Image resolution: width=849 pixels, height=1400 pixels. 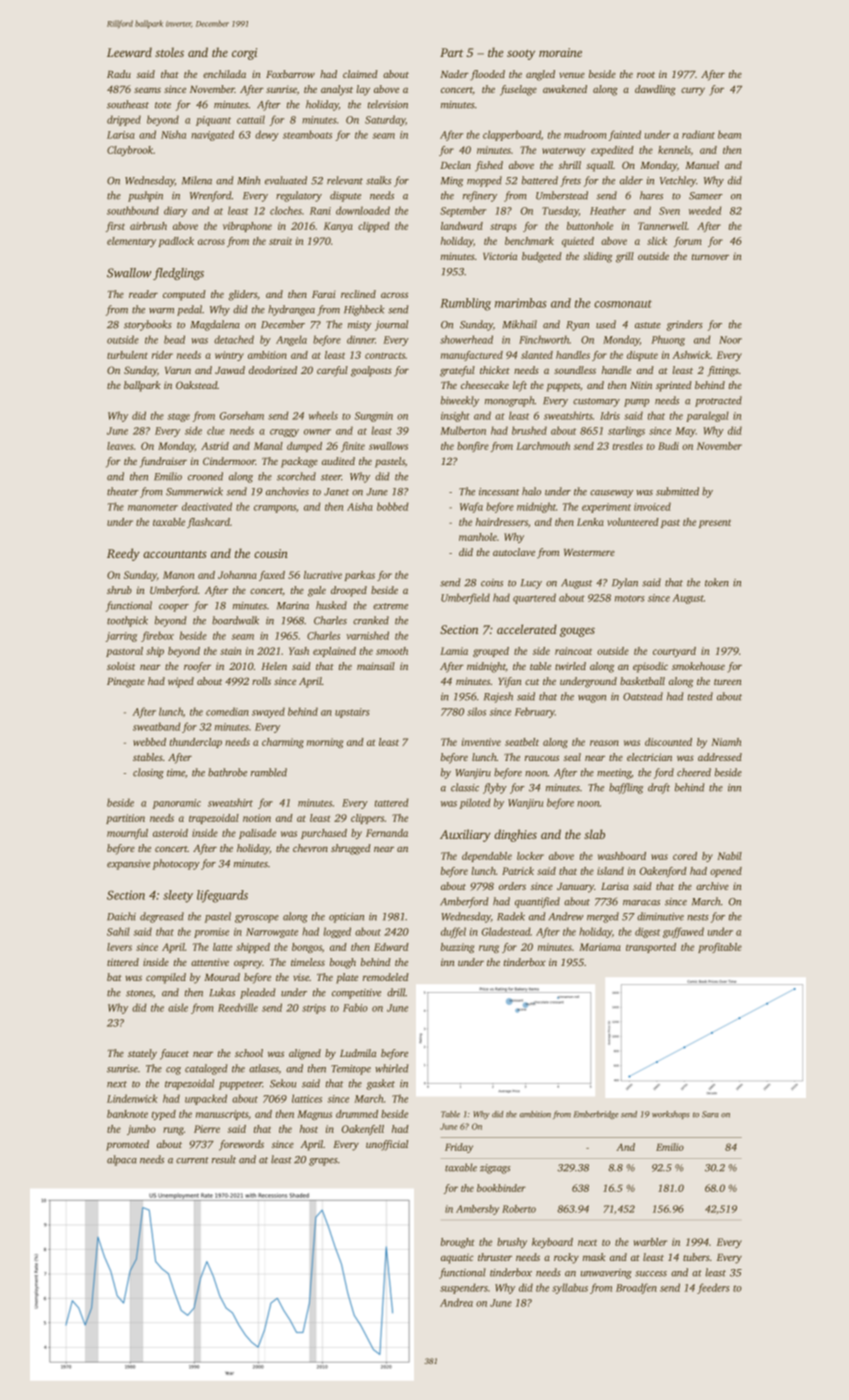 What do you see at coordinates (625, 583) in the page?
I see `Dylan` at bounding box center [625, 583].
